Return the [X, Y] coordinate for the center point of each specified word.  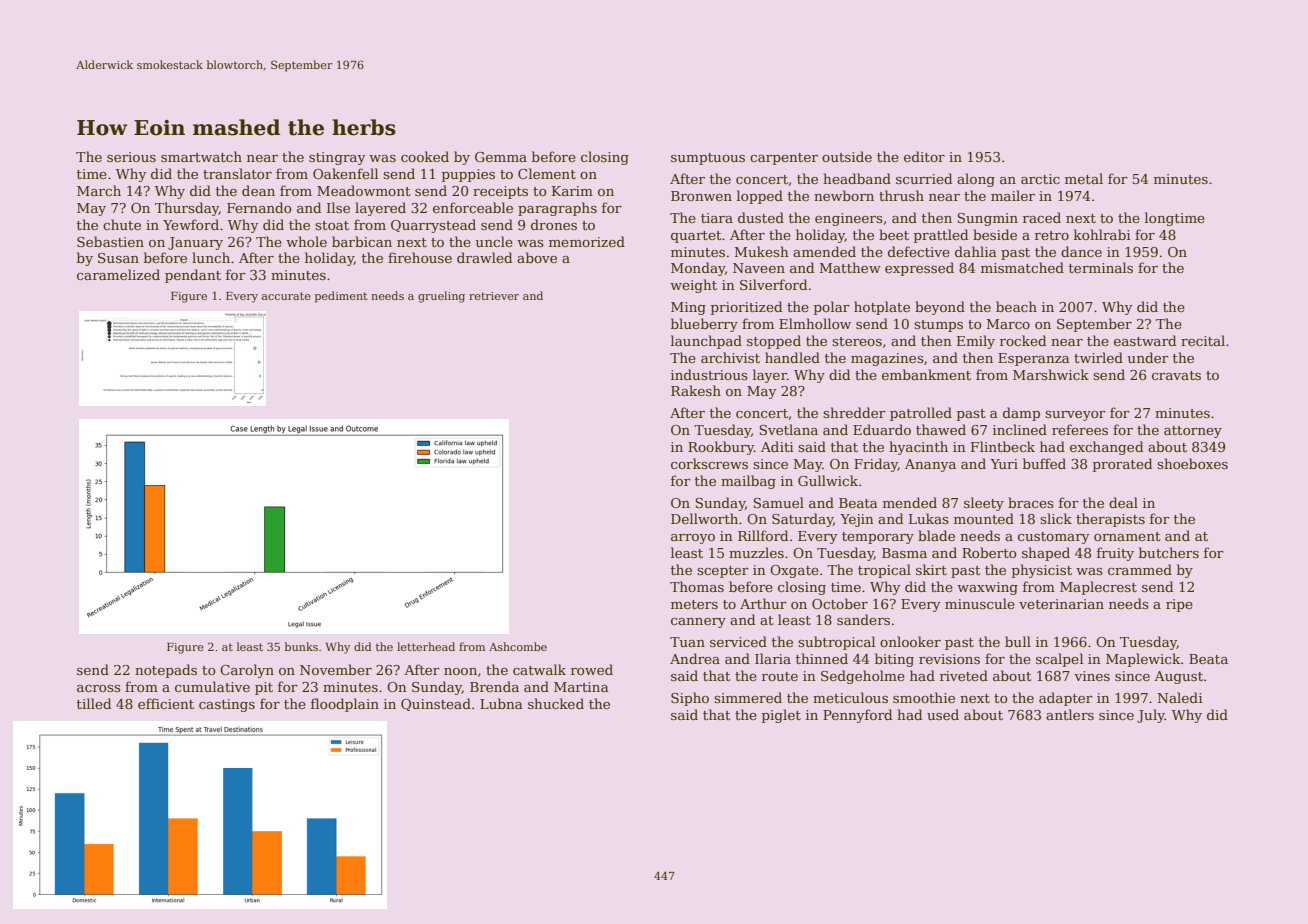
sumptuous [708, 159]
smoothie [924, 697]
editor [924, 156]
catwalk [539, 669]
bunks [301, 646]
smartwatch [201, 156]
